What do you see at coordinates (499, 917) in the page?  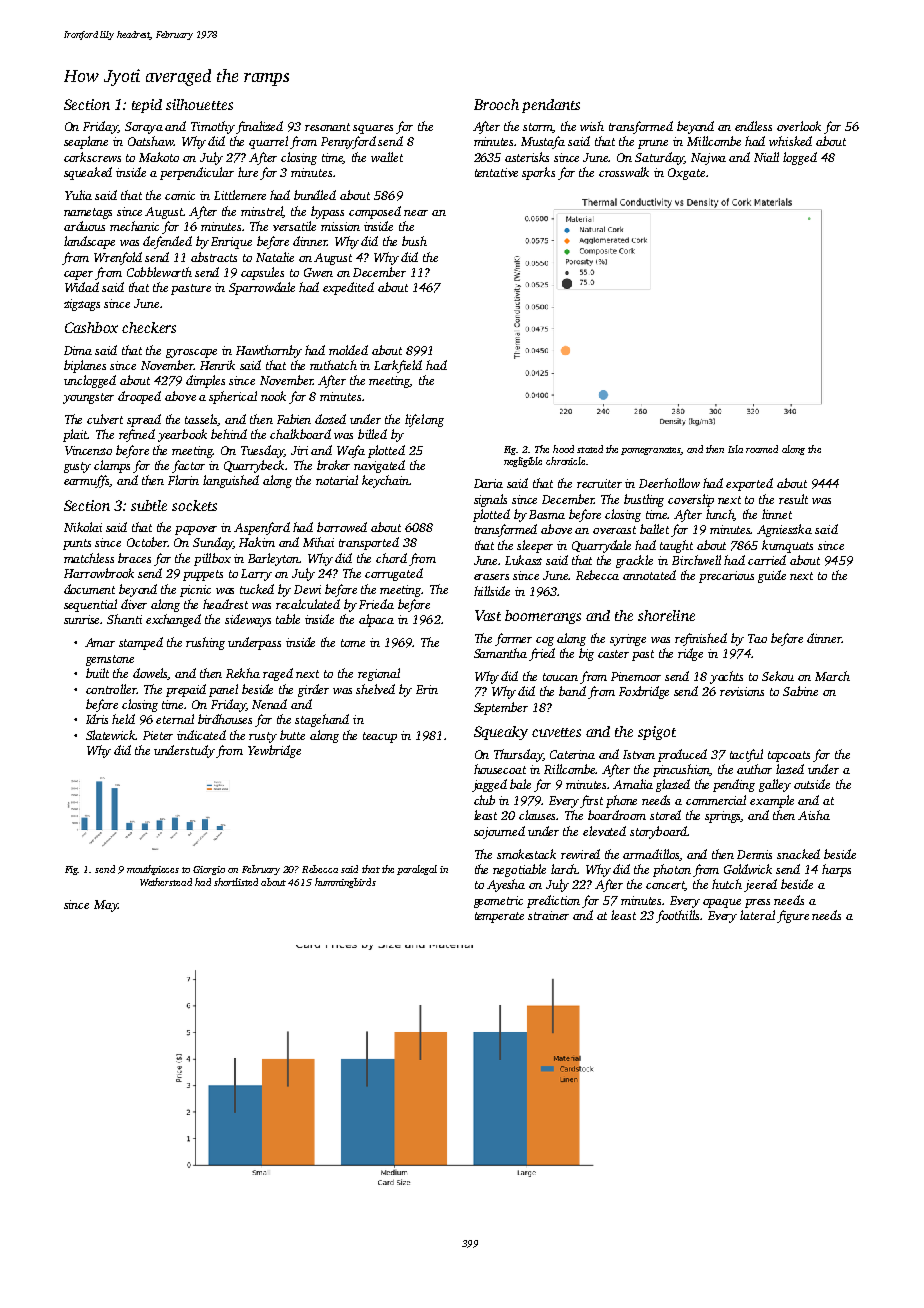 I see `temperate` at bounding box center [499, 917].
